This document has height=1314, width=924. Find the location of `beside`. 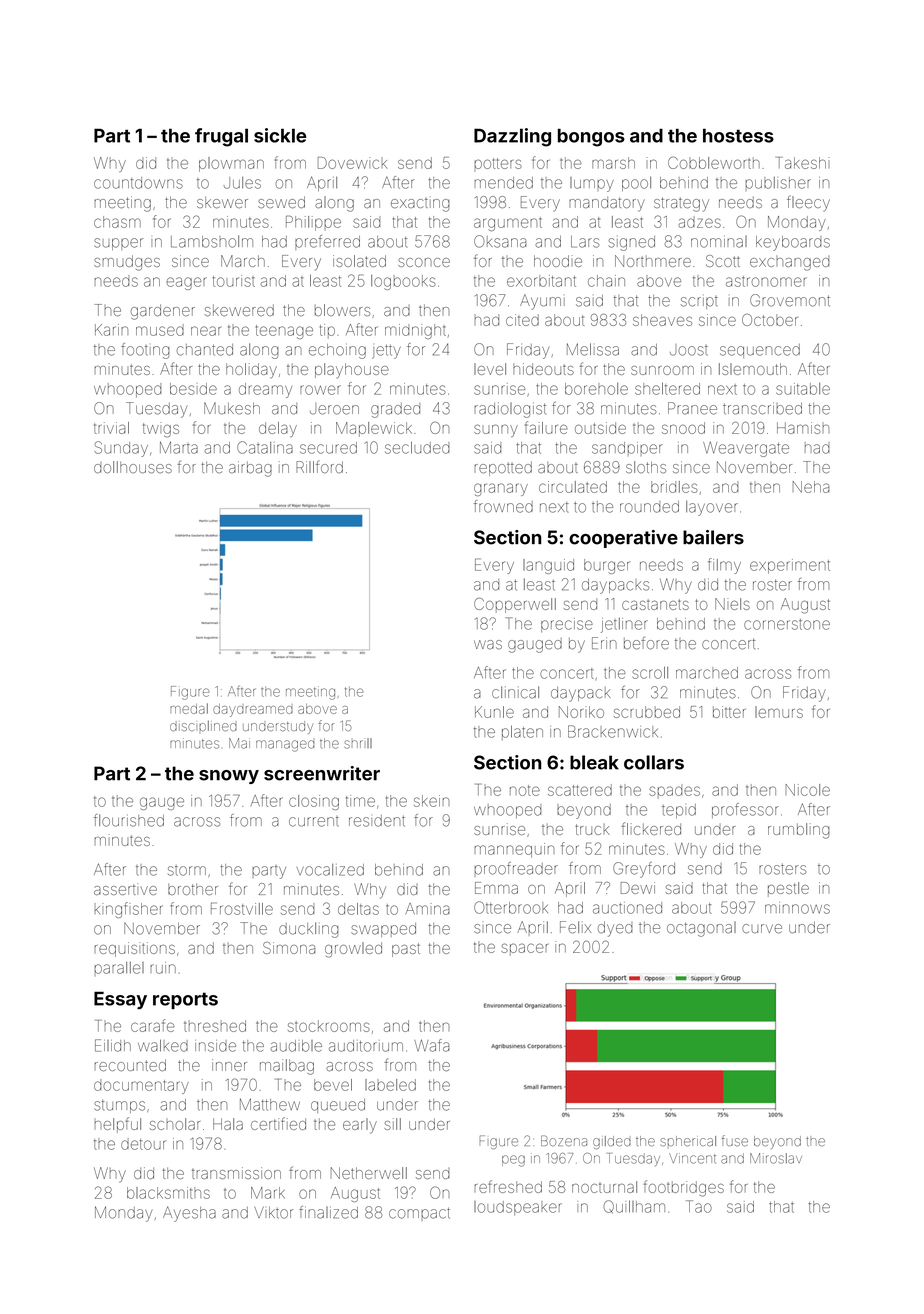

beside is located at coordinates (193, 389).
